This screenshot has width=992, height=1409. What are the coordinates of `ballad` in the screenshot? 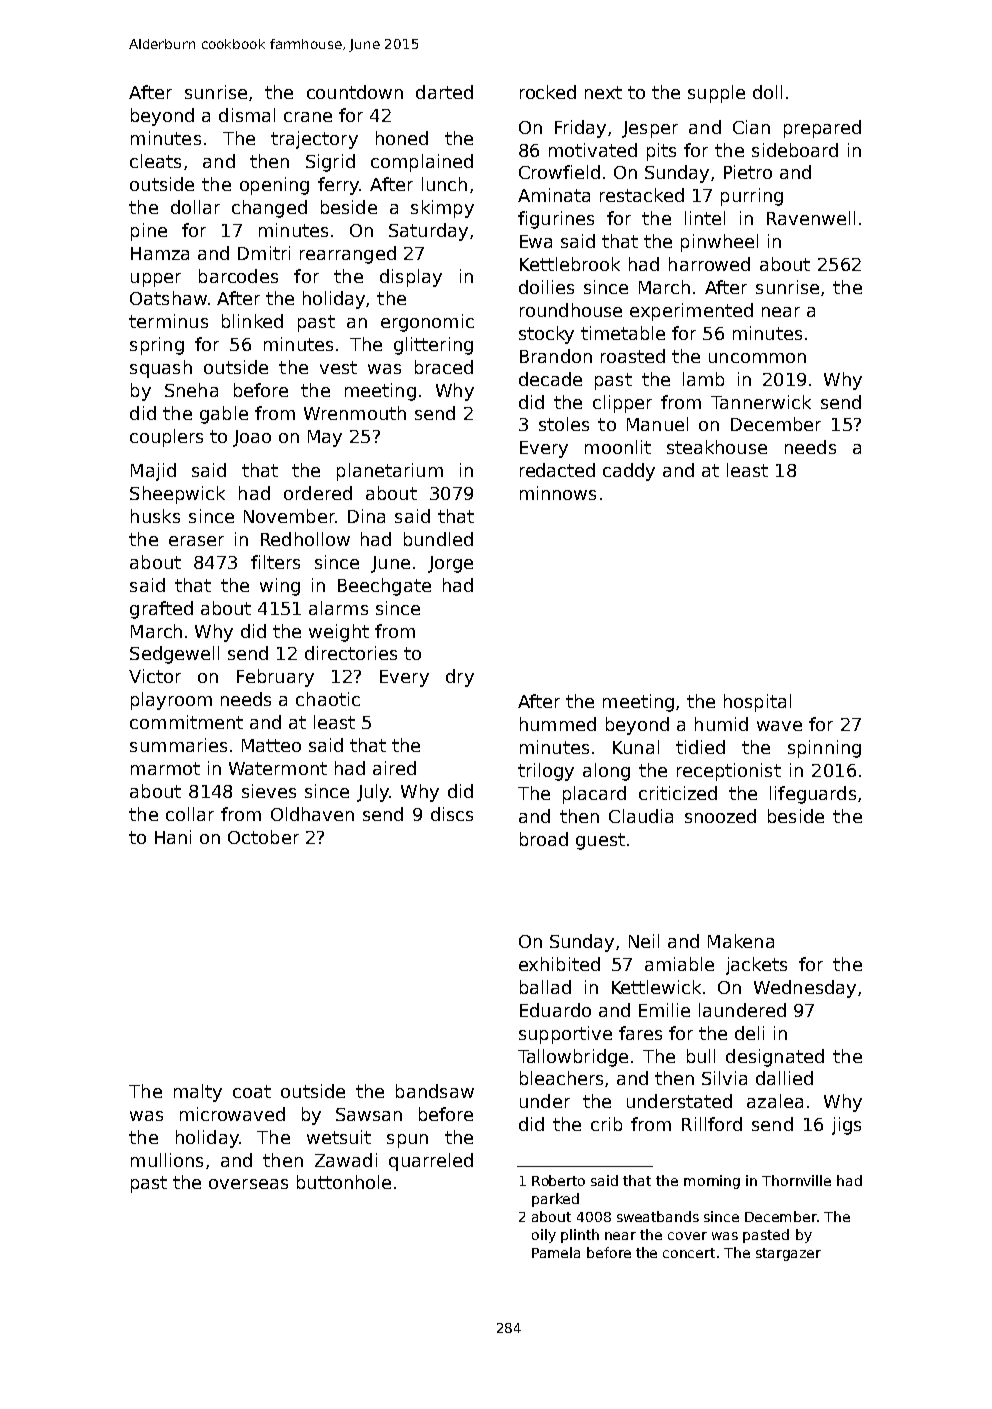 It's located at (545, 987).
